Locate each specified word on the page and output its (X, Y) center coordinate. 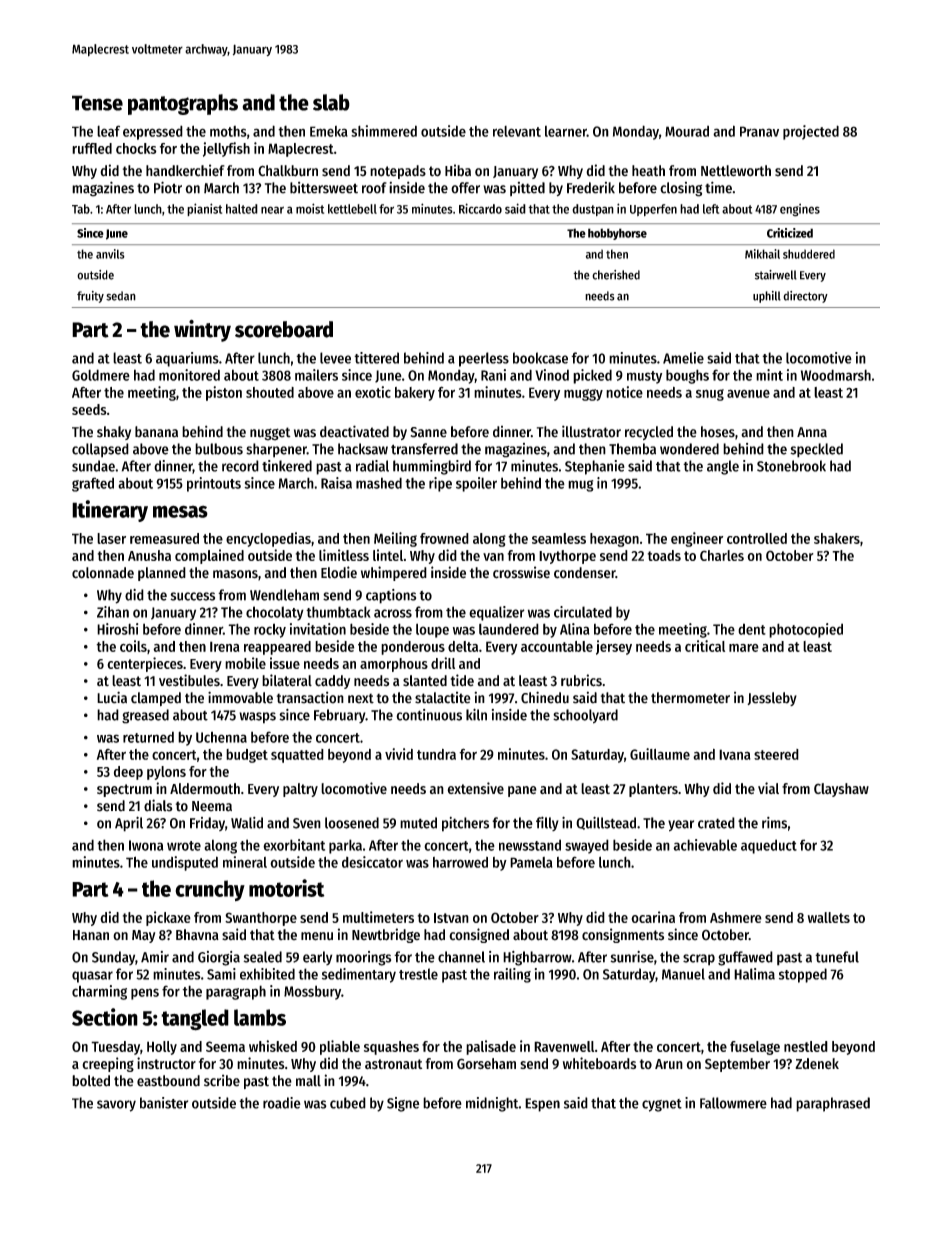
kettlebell (352, 209)
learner (566, 131)
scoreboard (284, 329)
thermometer (690, 698)
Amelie (683, 358)
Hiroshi (117, 629)
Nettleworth (736, 171)
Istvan (451, 918)
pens (145, 994)
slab (331, 102)
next (361, 698)
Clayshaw (841, 790)
